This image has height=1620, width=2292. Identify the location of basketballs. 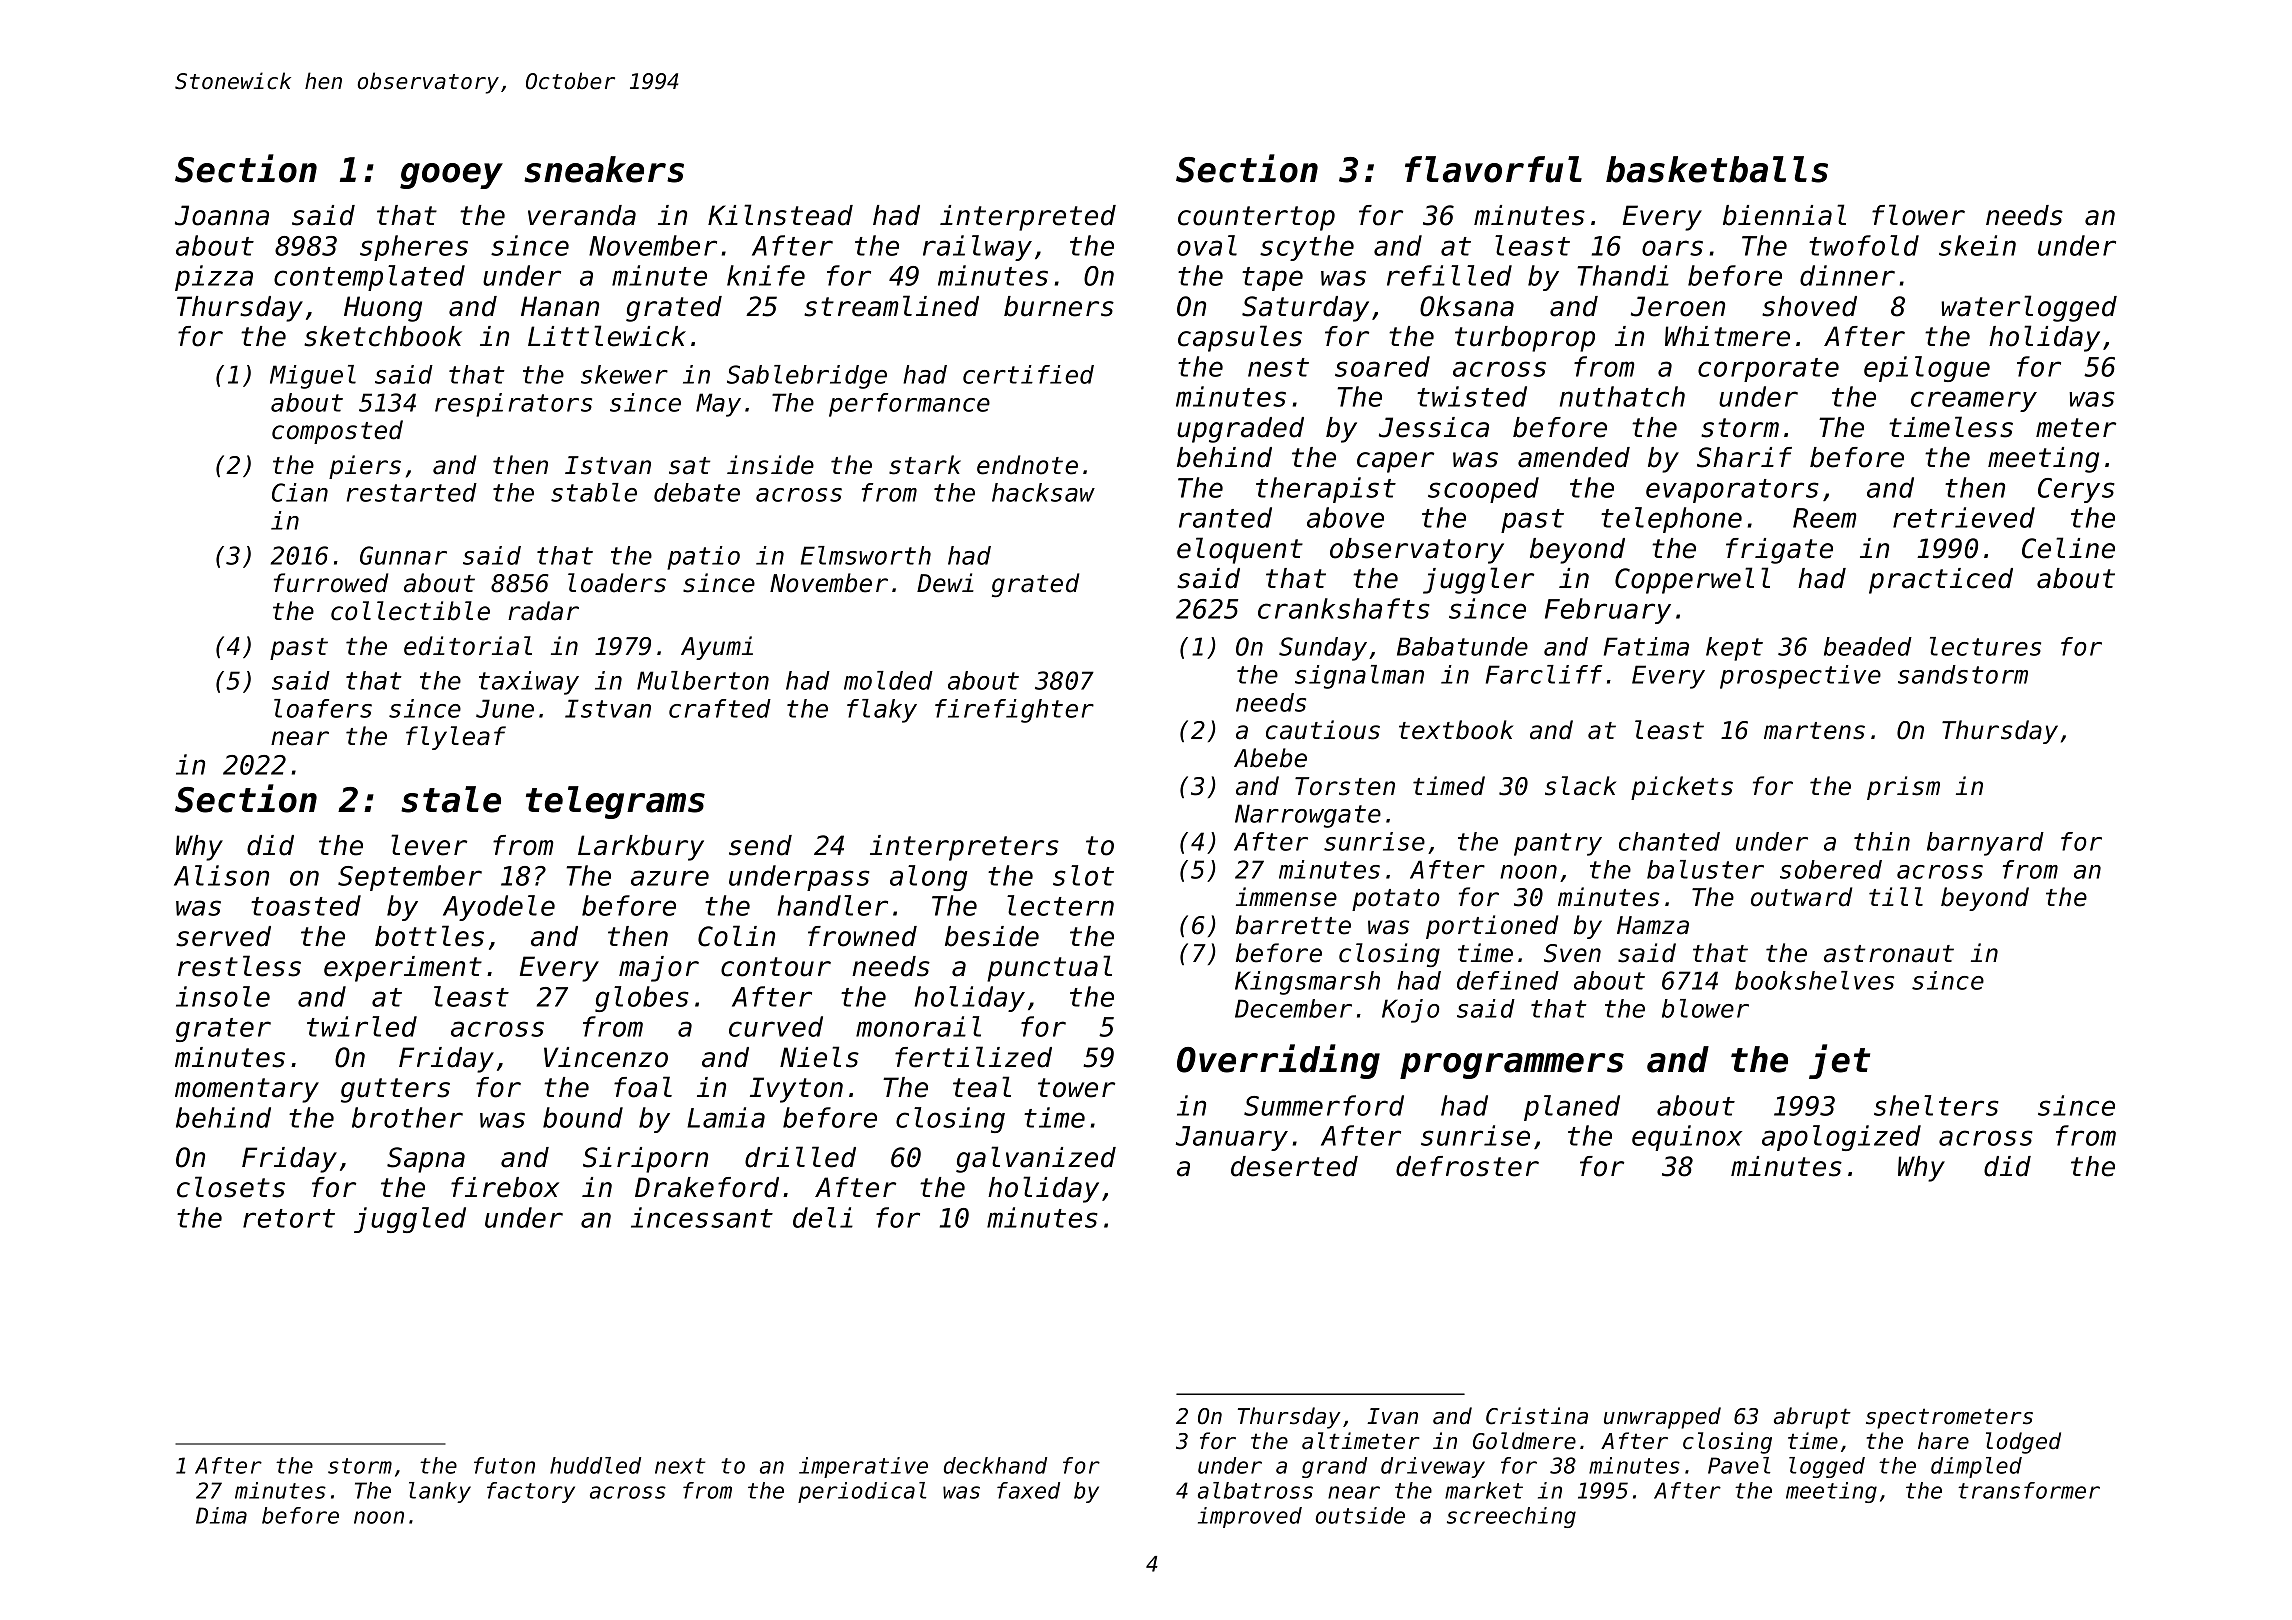
(1717, 169).
